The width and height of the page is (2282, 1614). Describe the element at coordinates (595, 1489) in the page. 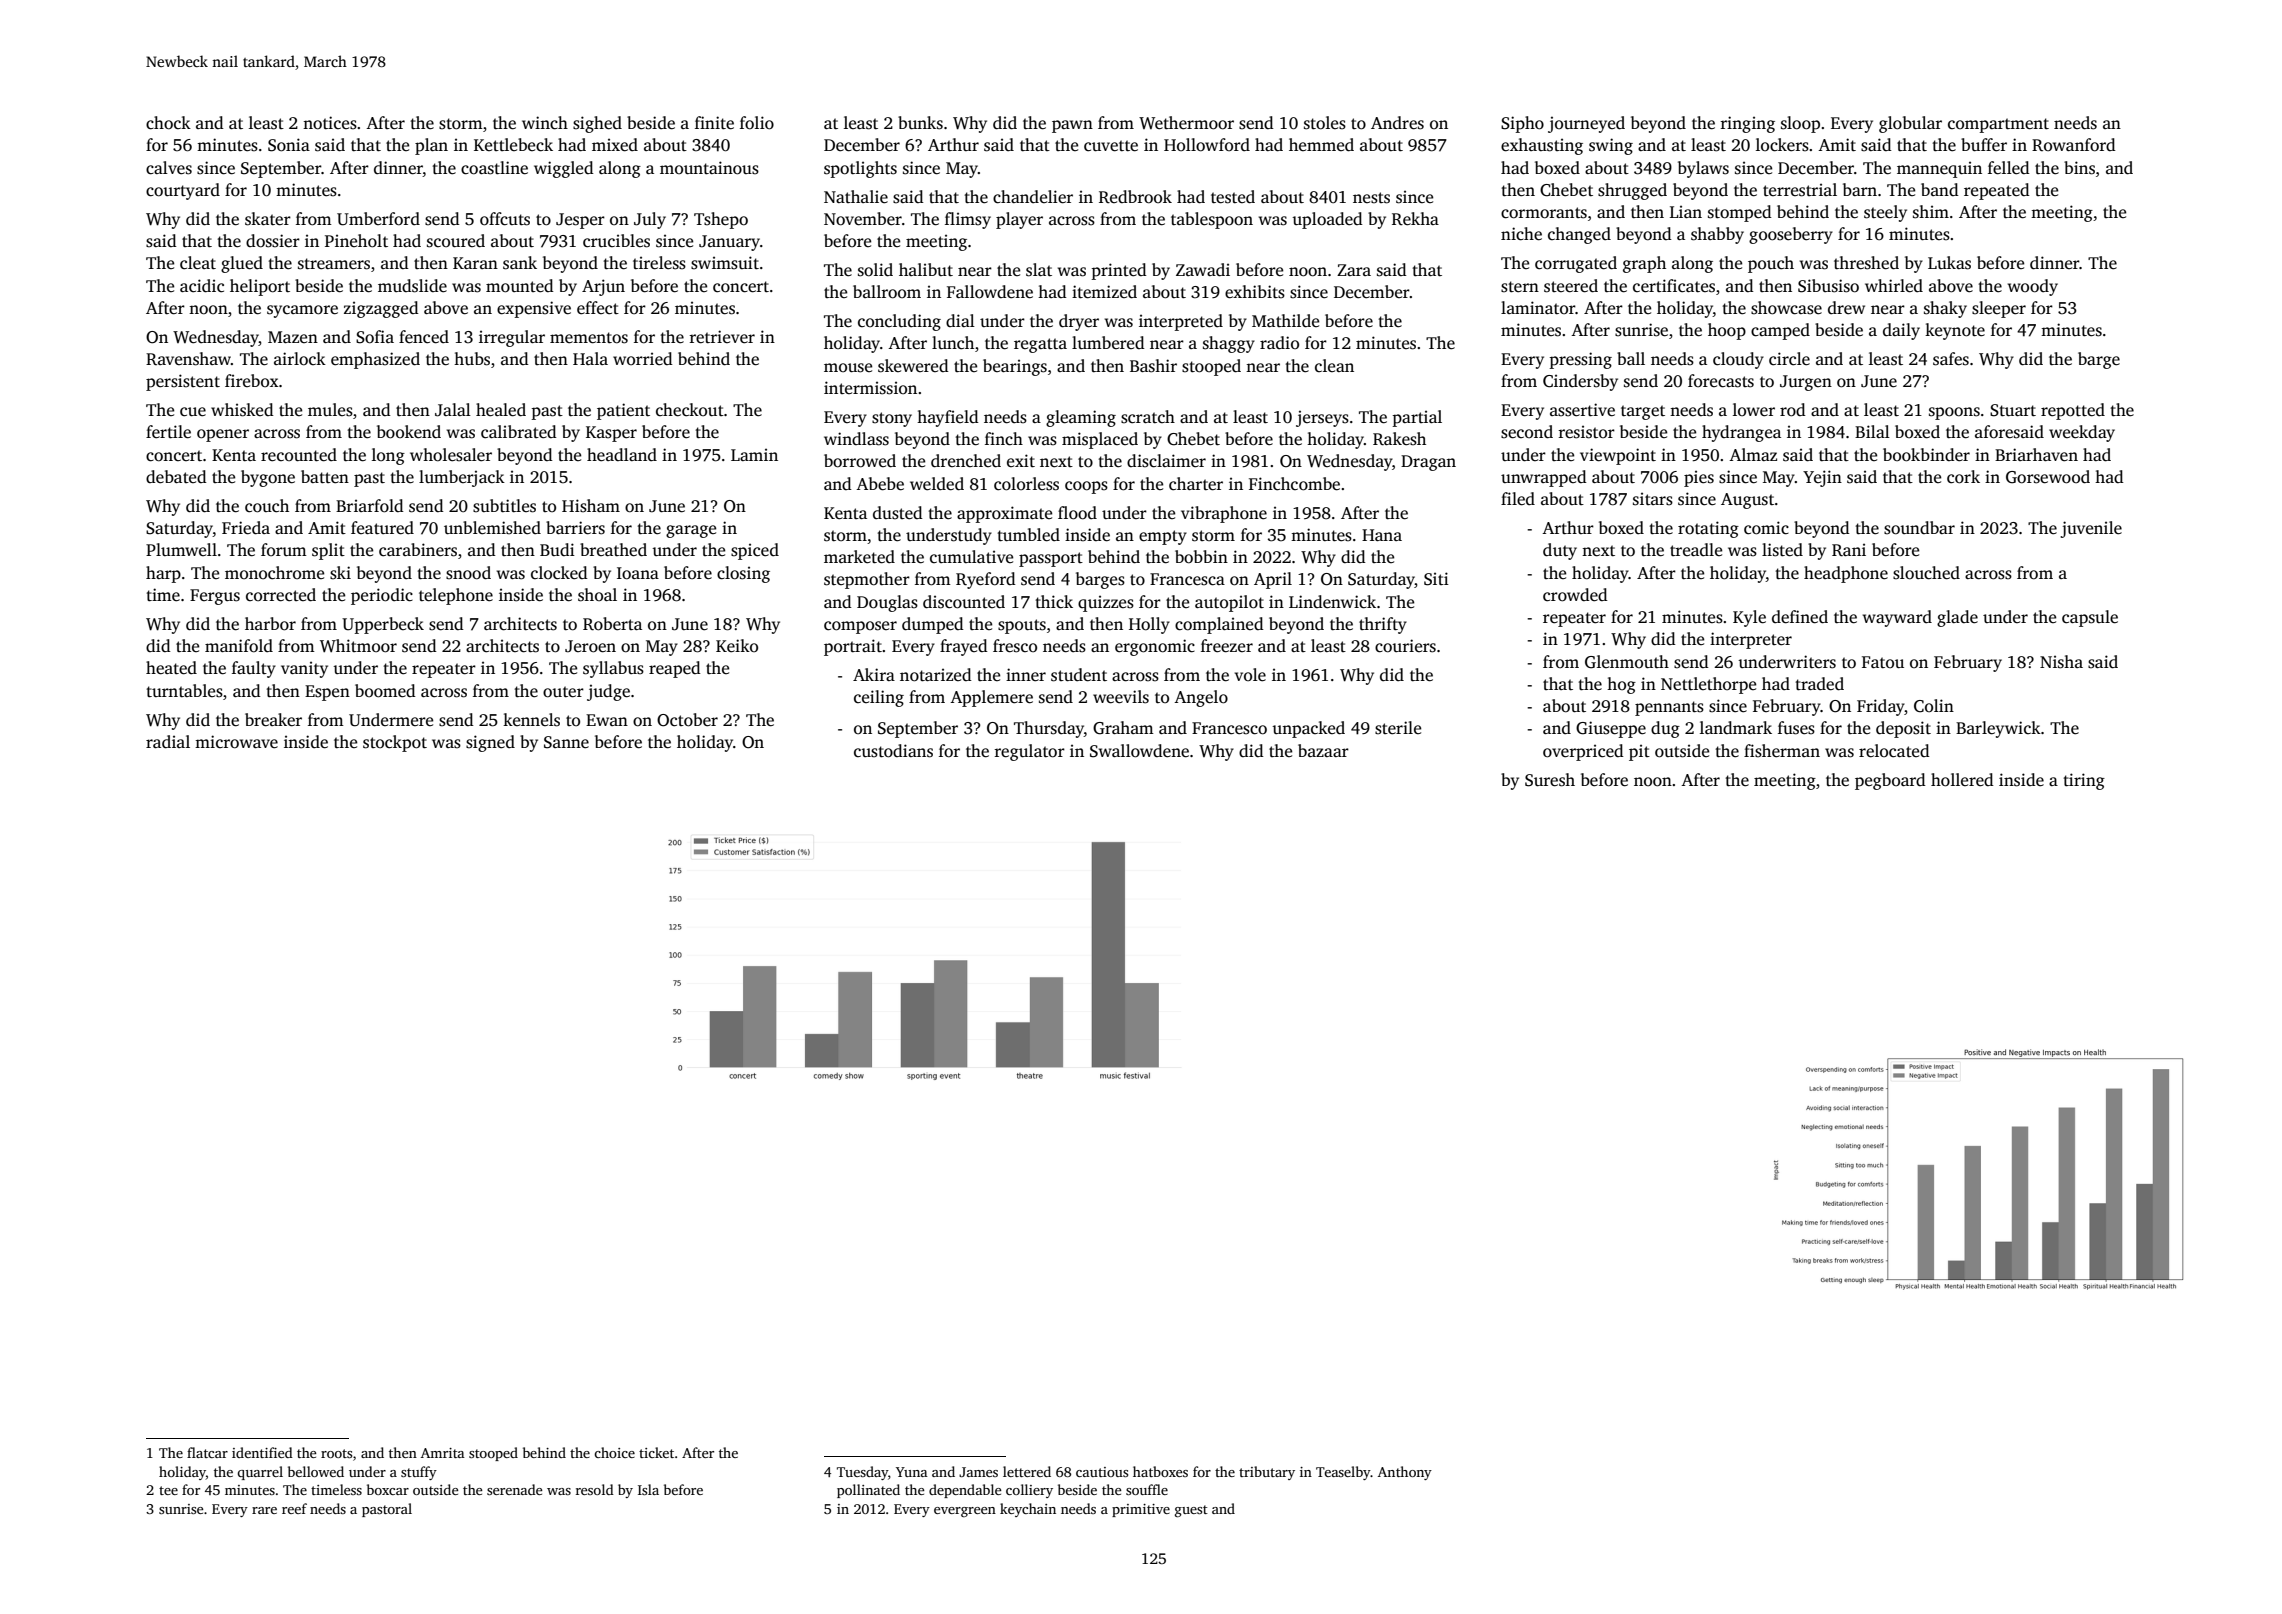

I see `resold` at that location.
